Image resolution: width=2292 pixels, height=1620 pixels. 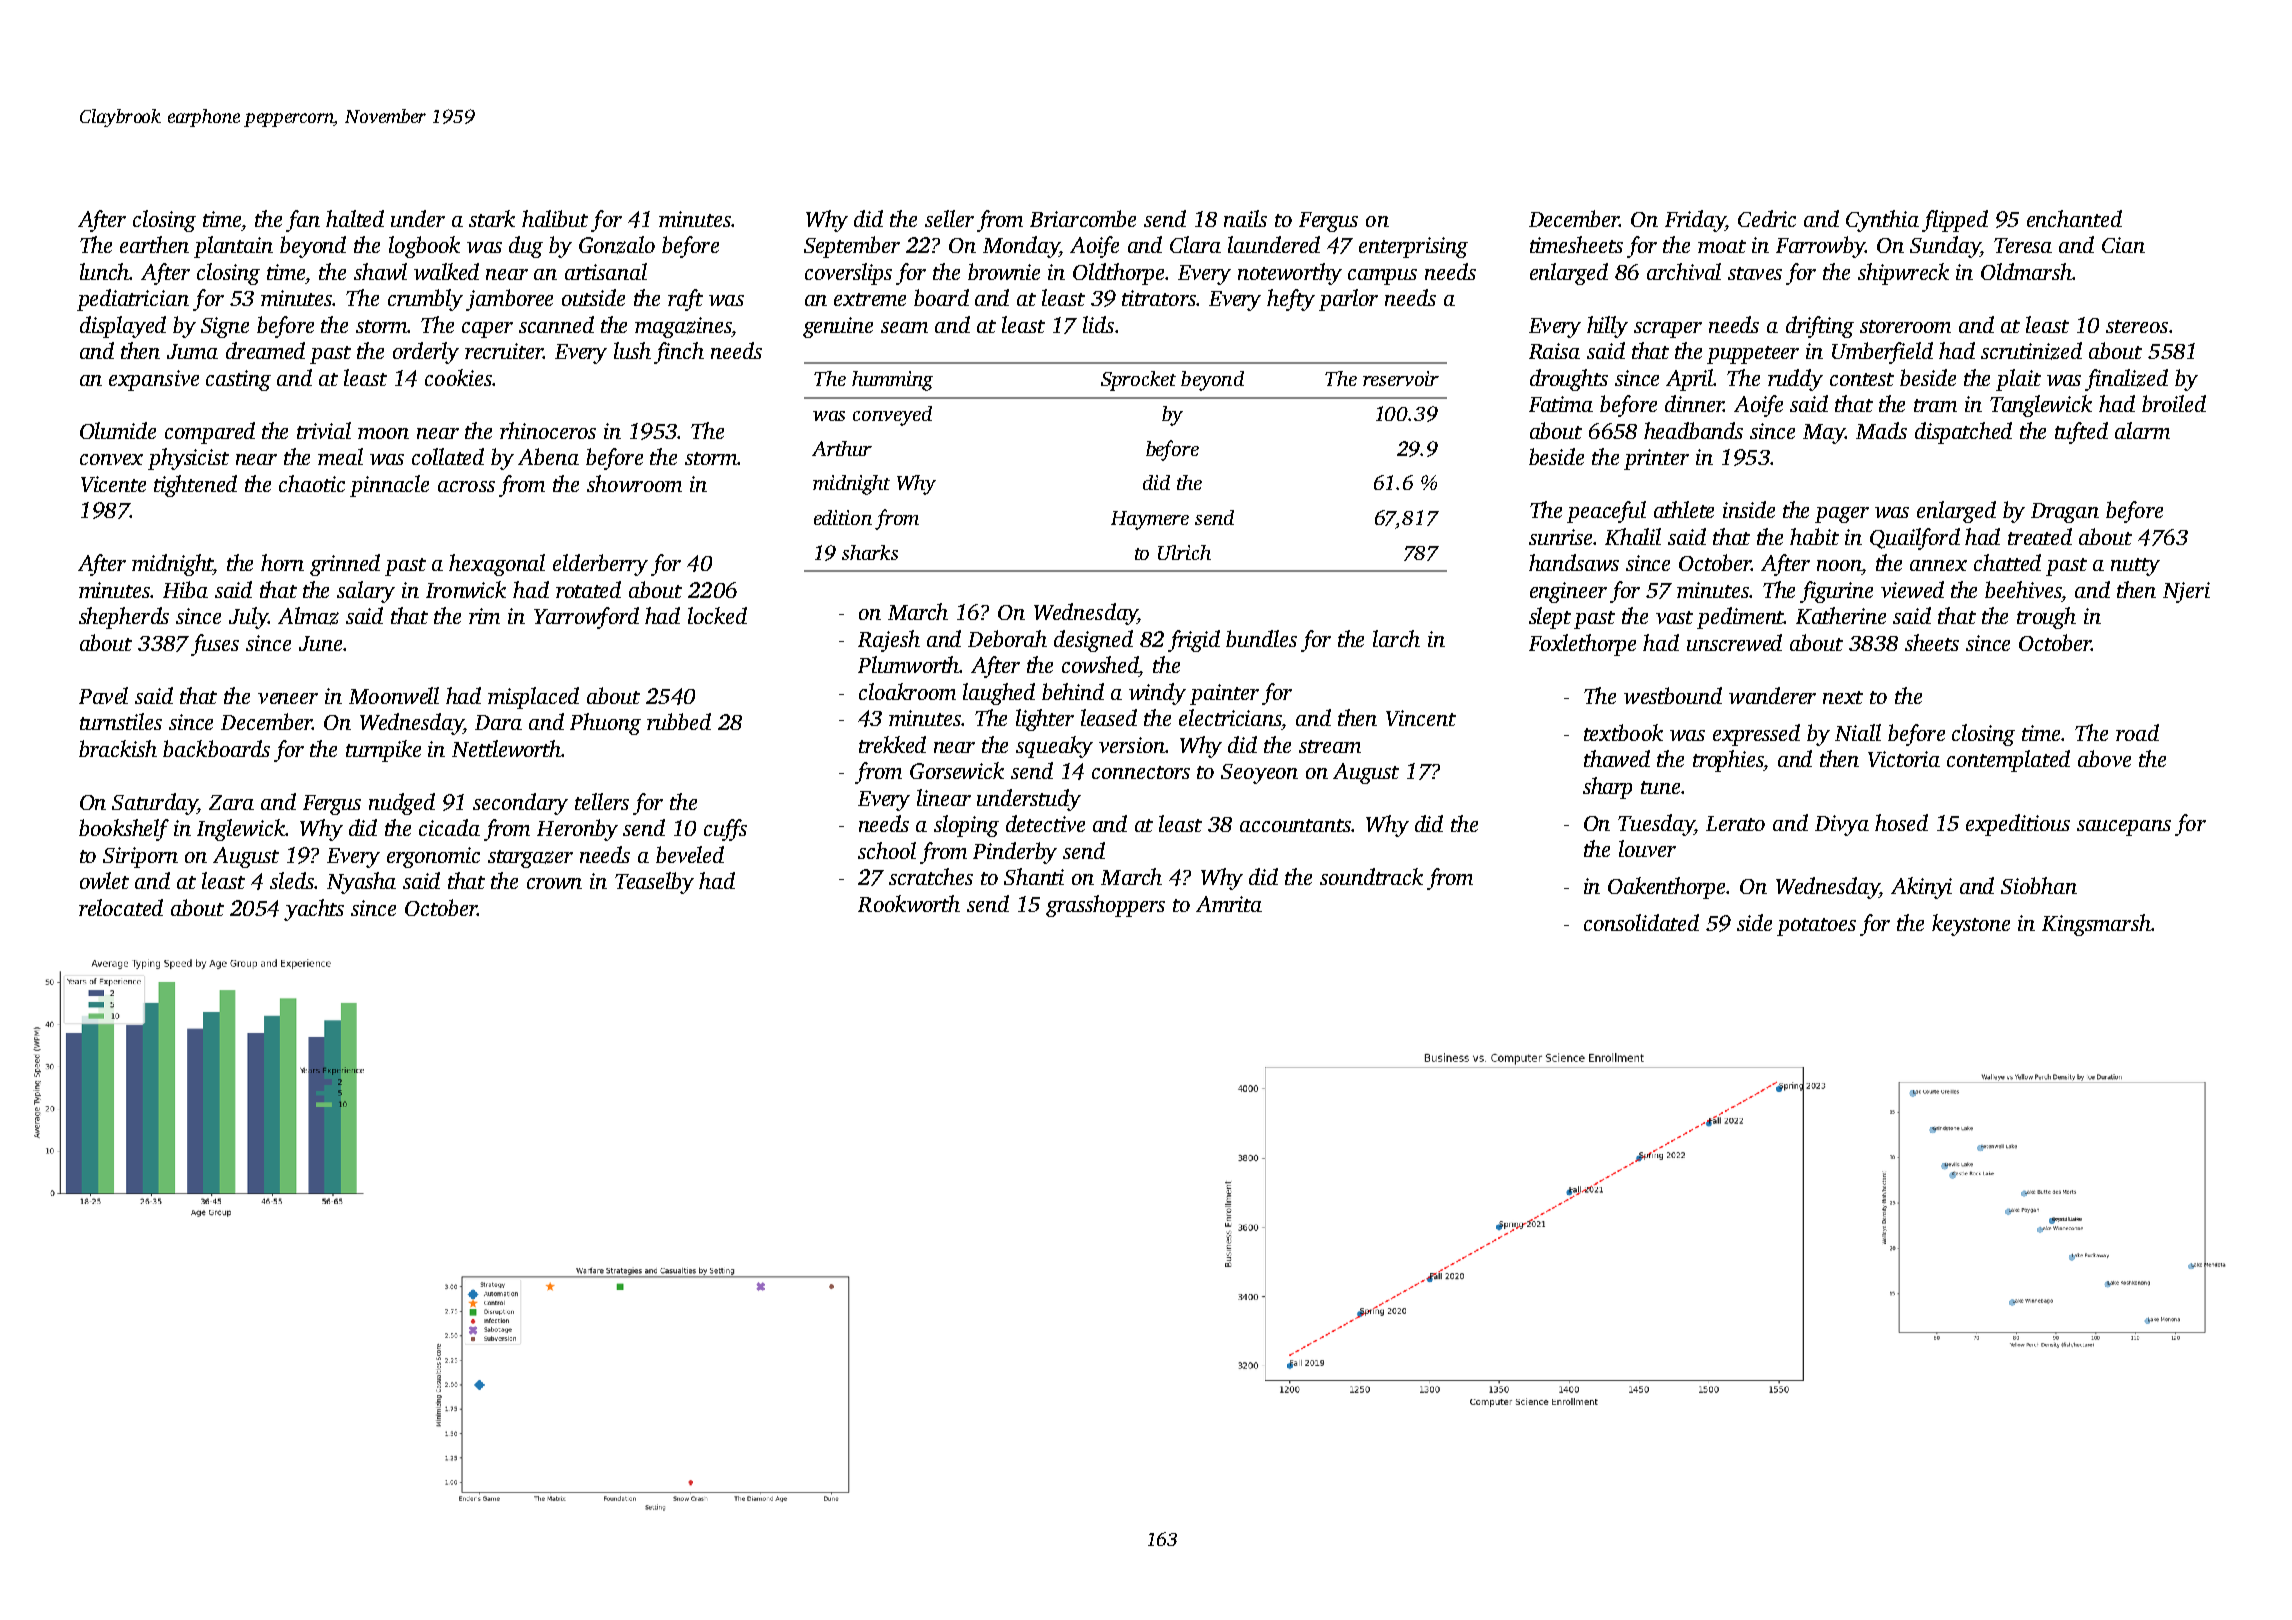 I want to click on Cedric, so click(x=1767, y=218).
